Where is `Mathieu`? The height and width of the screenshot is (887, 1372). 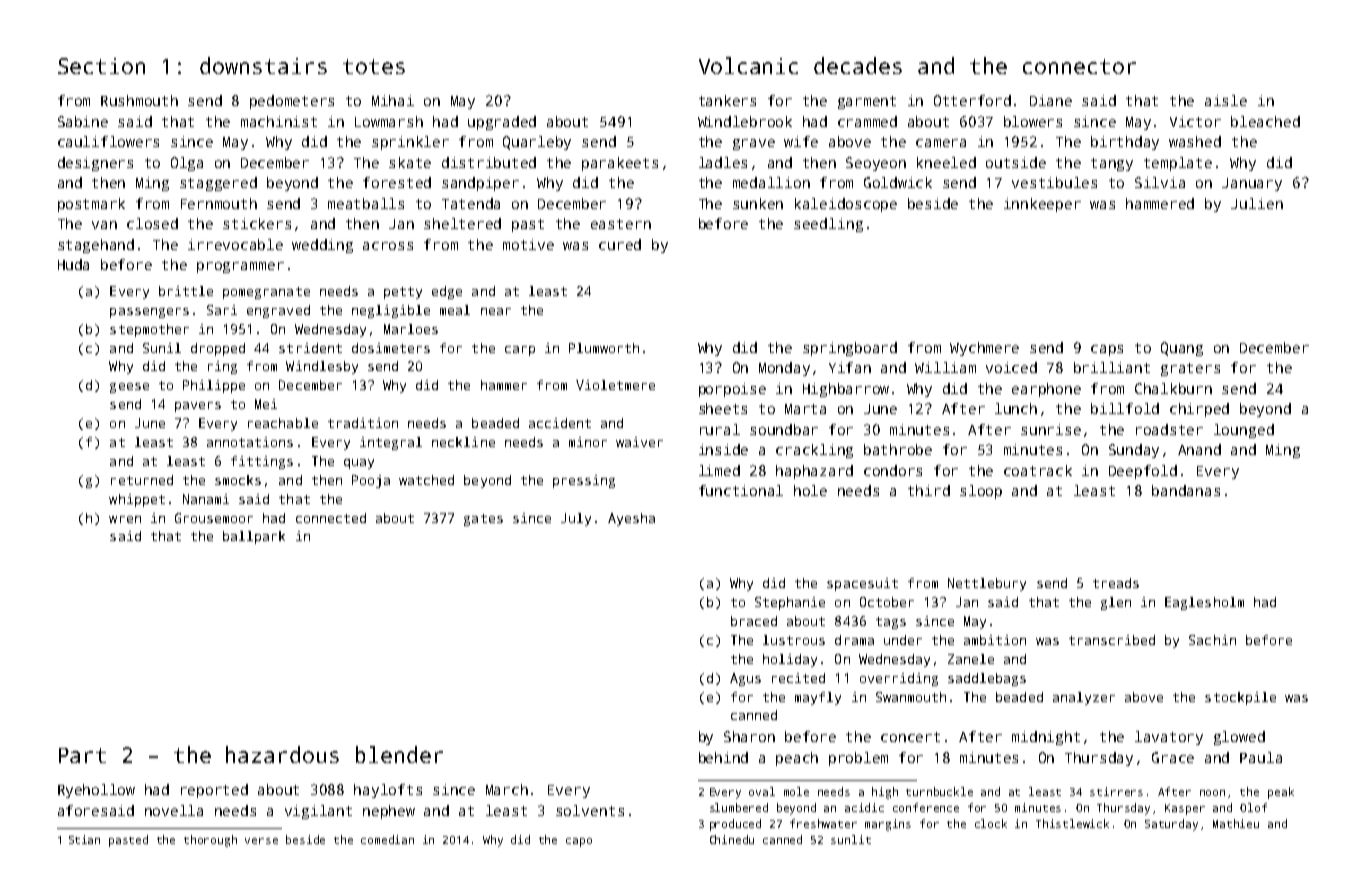
Mathieu is located at coordinates (1236, 823).
